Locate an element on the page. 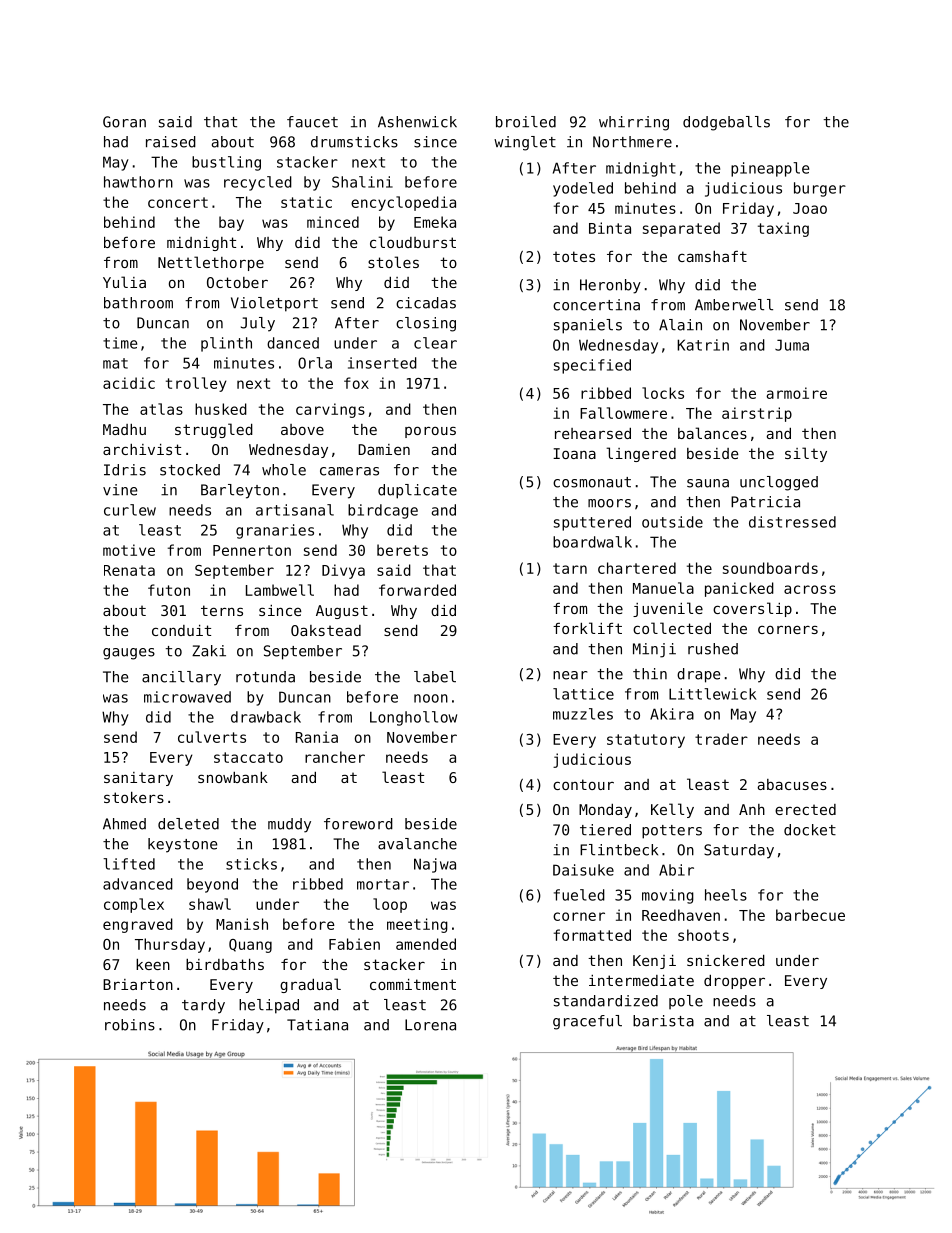  statutory is located at coordinates (646, 741).
